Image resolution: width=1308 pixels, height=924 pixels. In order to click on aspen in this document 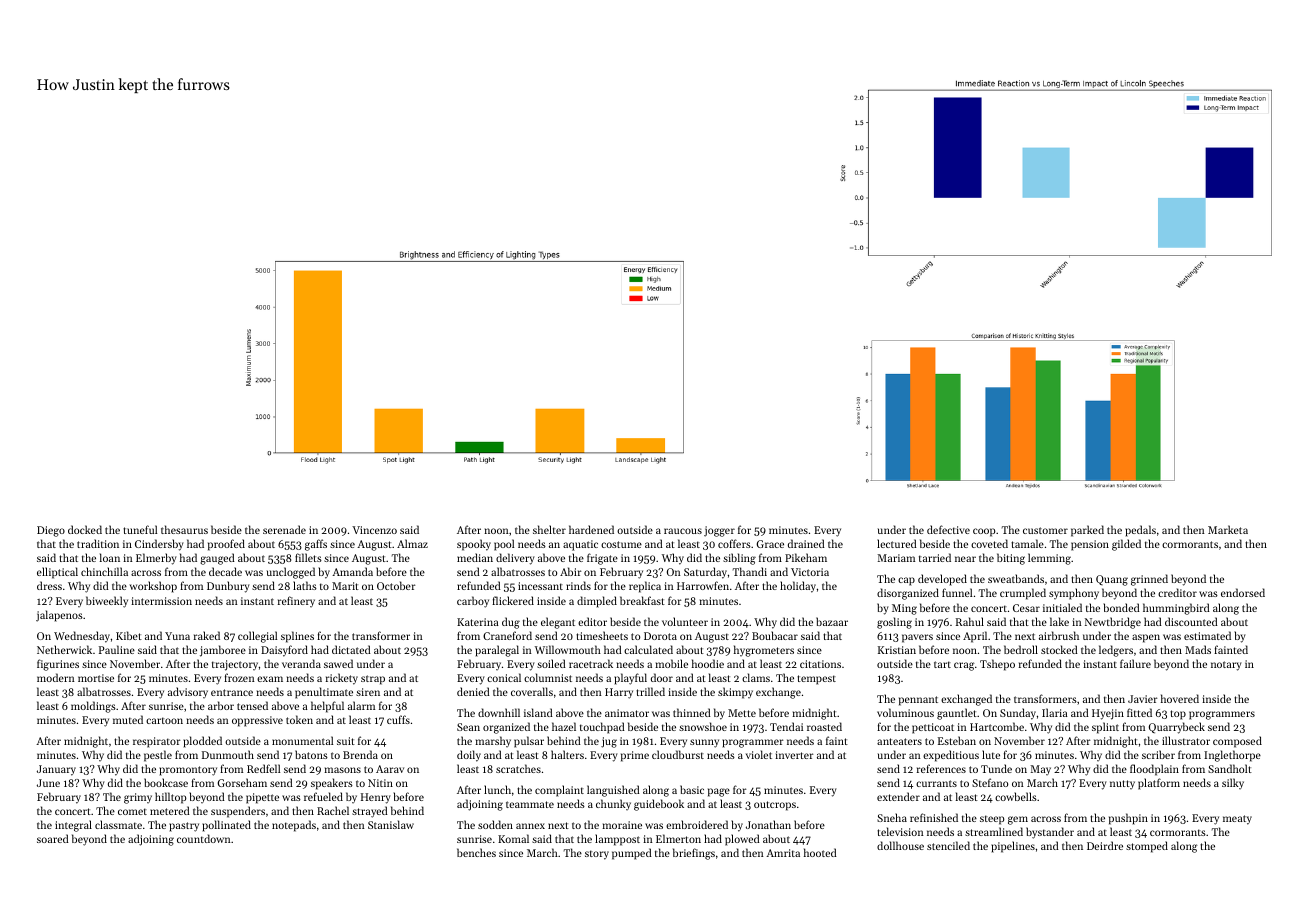, I will do `click(1146, 638)`.
